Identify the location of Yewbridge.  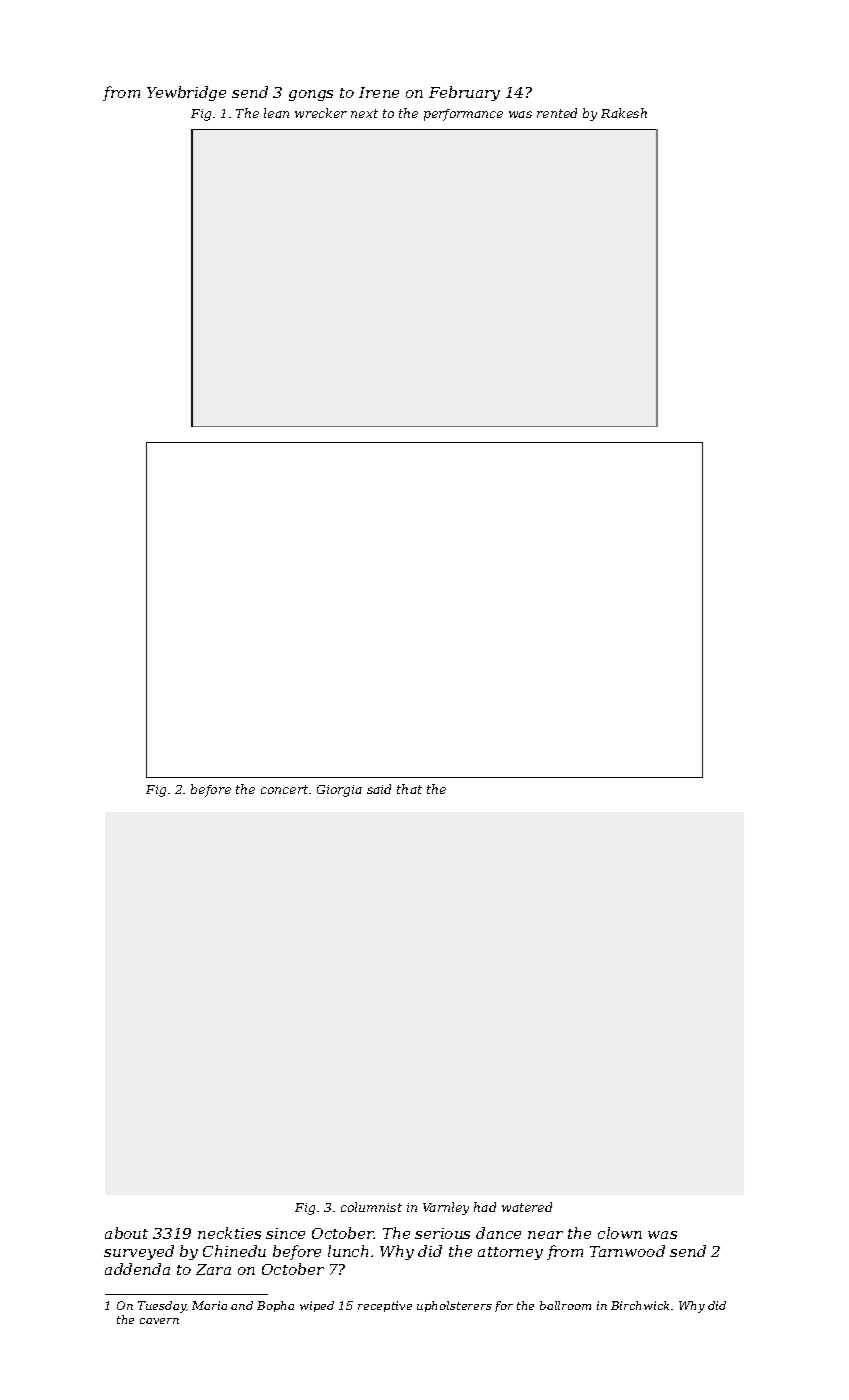
(186, 93).
